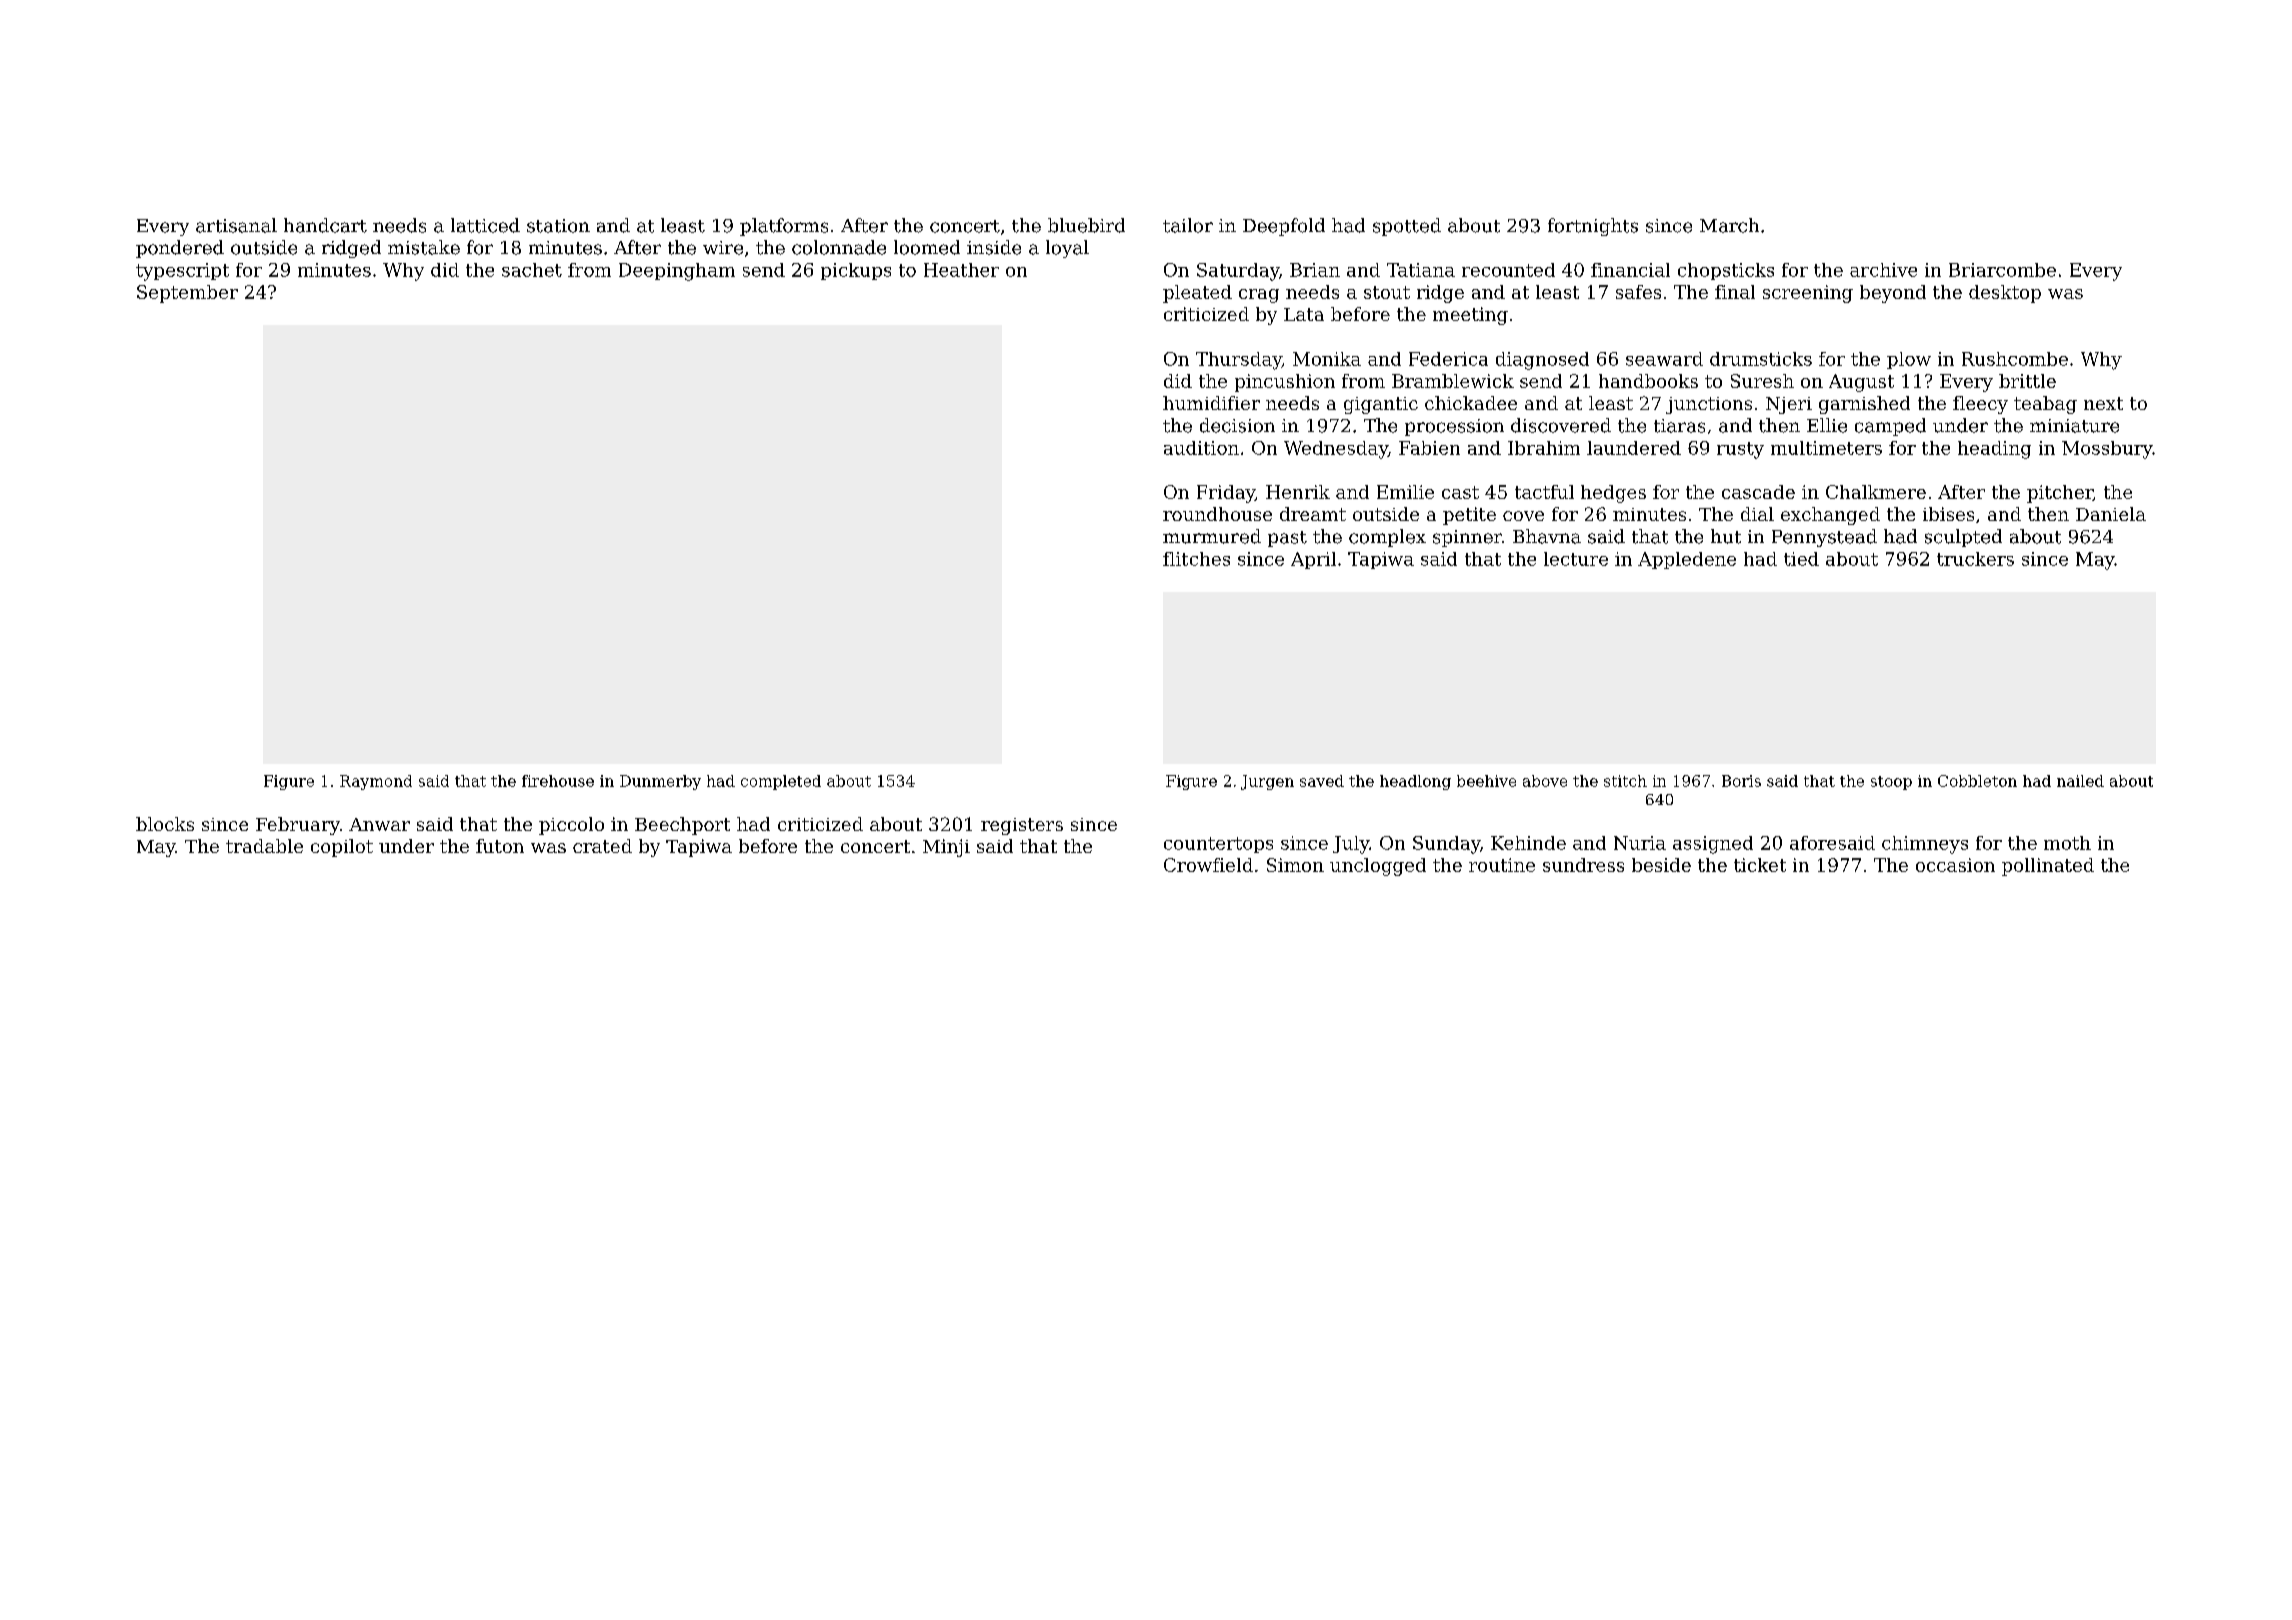  Describe the element at coordinates (558, 781) in the screenshot. I see `firehouse` at that location.
